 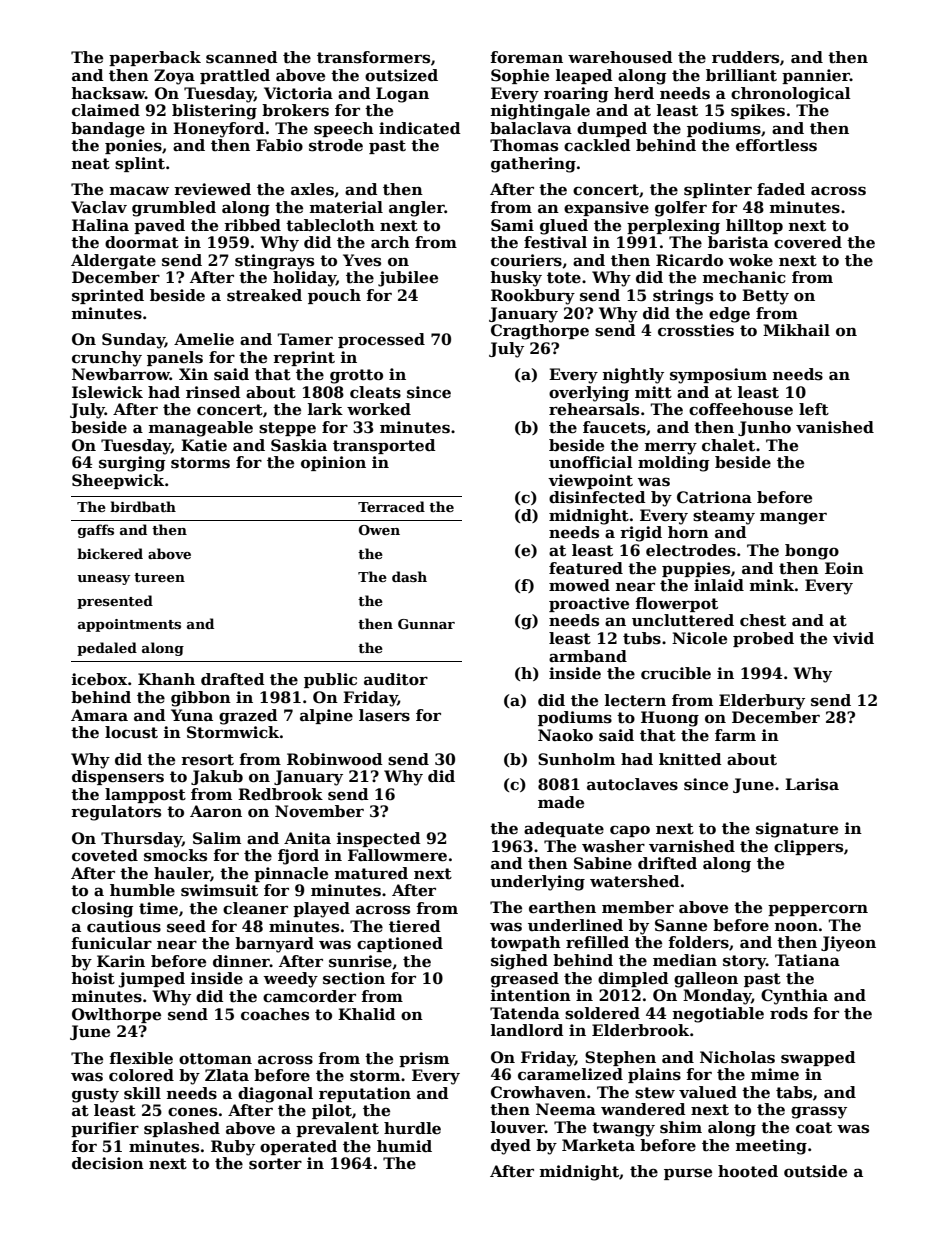 I want to click on scanned, so click(x=242, y=57).
